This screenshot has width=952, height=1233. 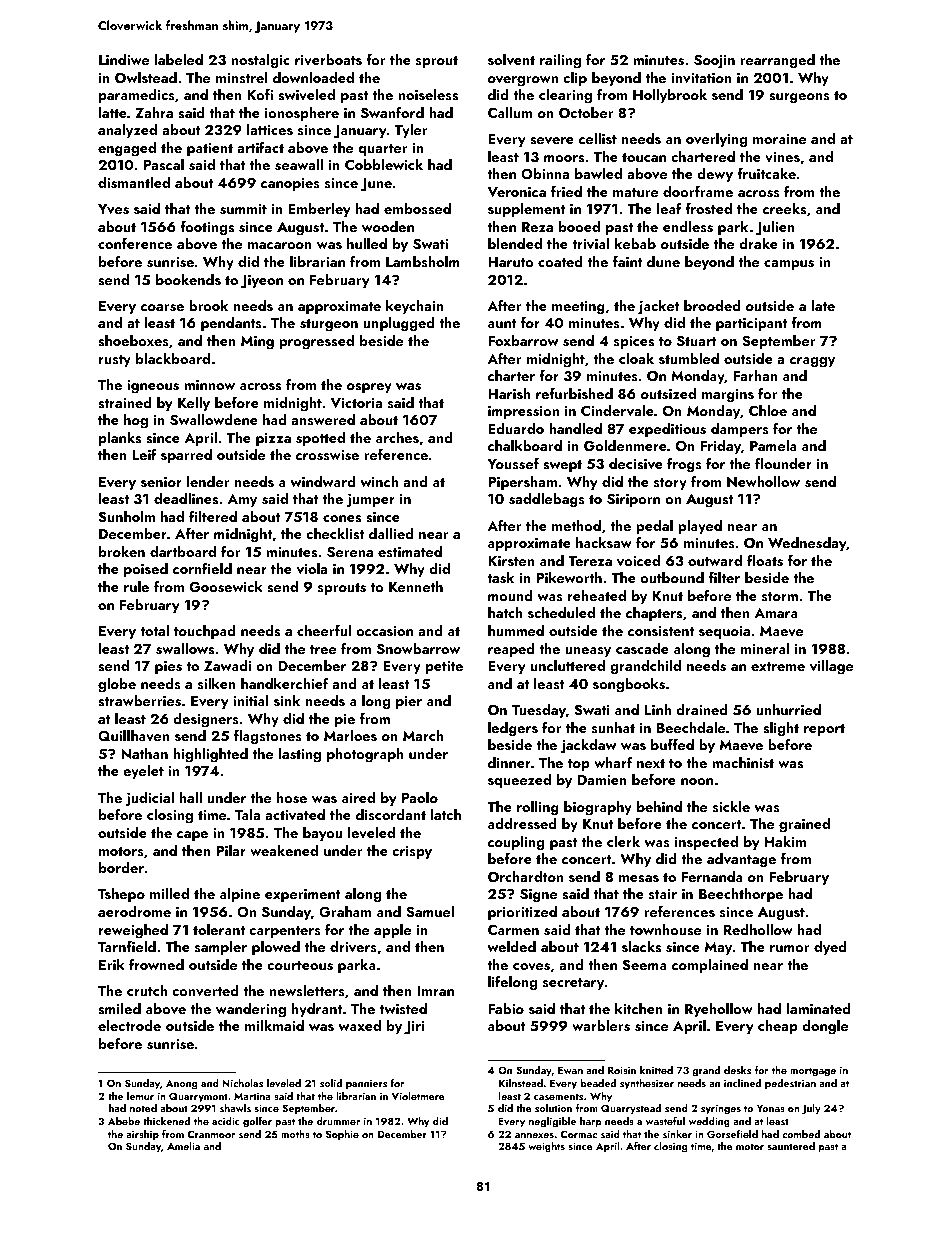 What do you see at coordinates (142, 1135) in the screenshot?
I see `airship` at bounding box center [142, 1135].
